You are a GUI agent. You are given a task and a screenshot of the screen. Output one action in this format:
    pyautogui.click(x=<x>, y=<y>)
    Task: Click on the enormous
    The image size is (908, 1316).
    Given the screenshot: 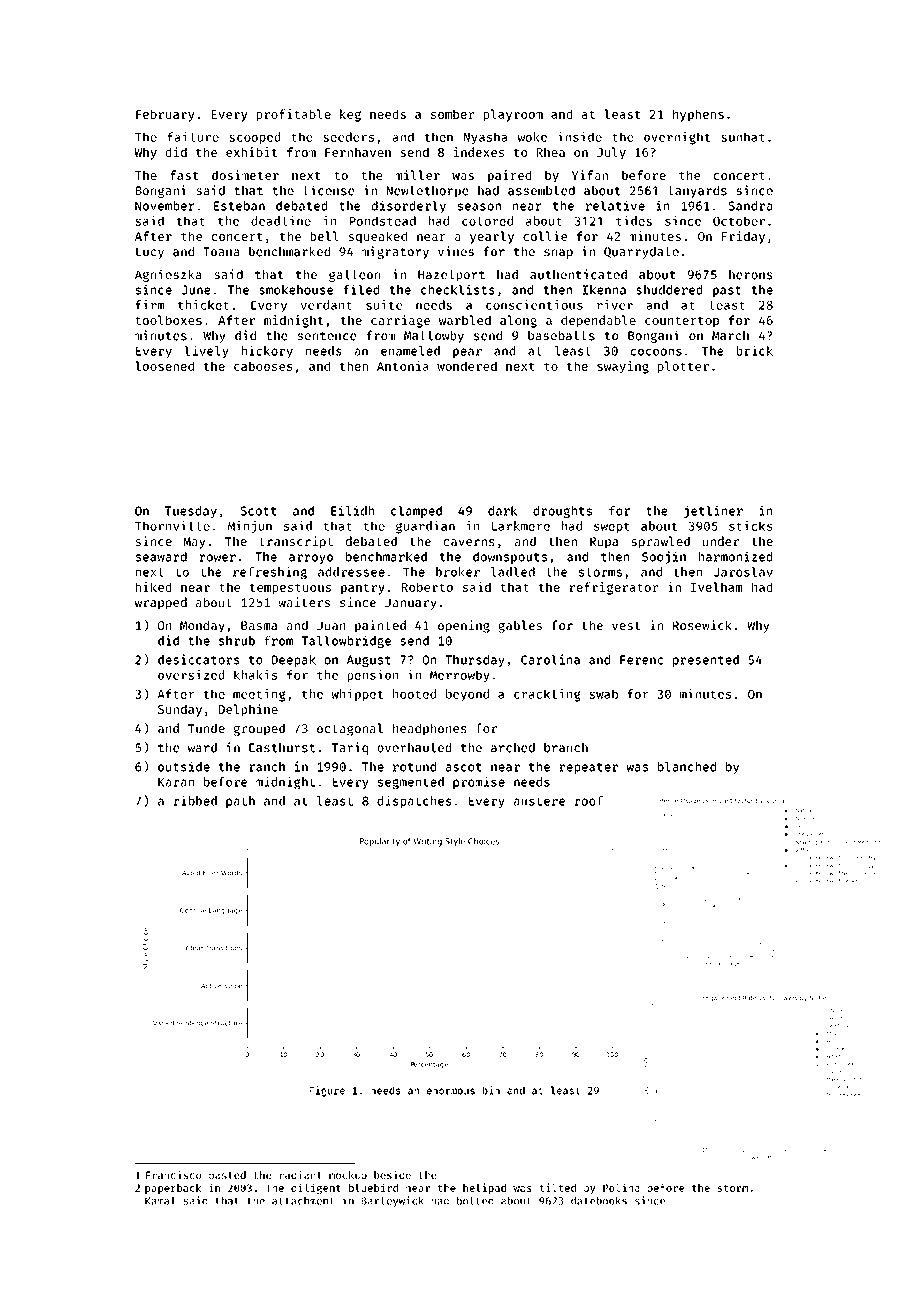 What is the action you would take?
    pyautogui.click(x=451, y=1091)
